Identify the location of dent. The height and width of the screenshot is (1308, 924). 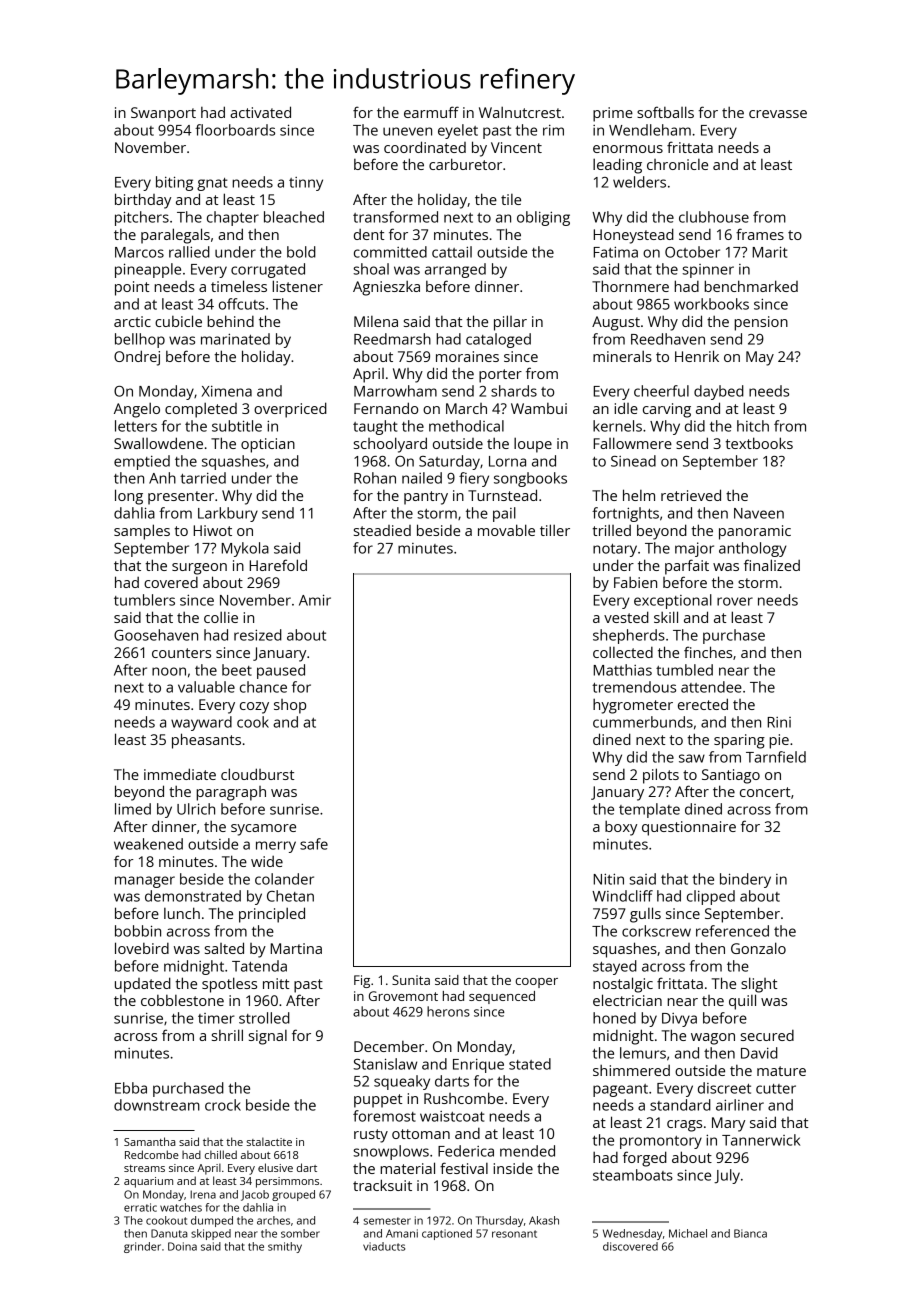
(369, 234).
